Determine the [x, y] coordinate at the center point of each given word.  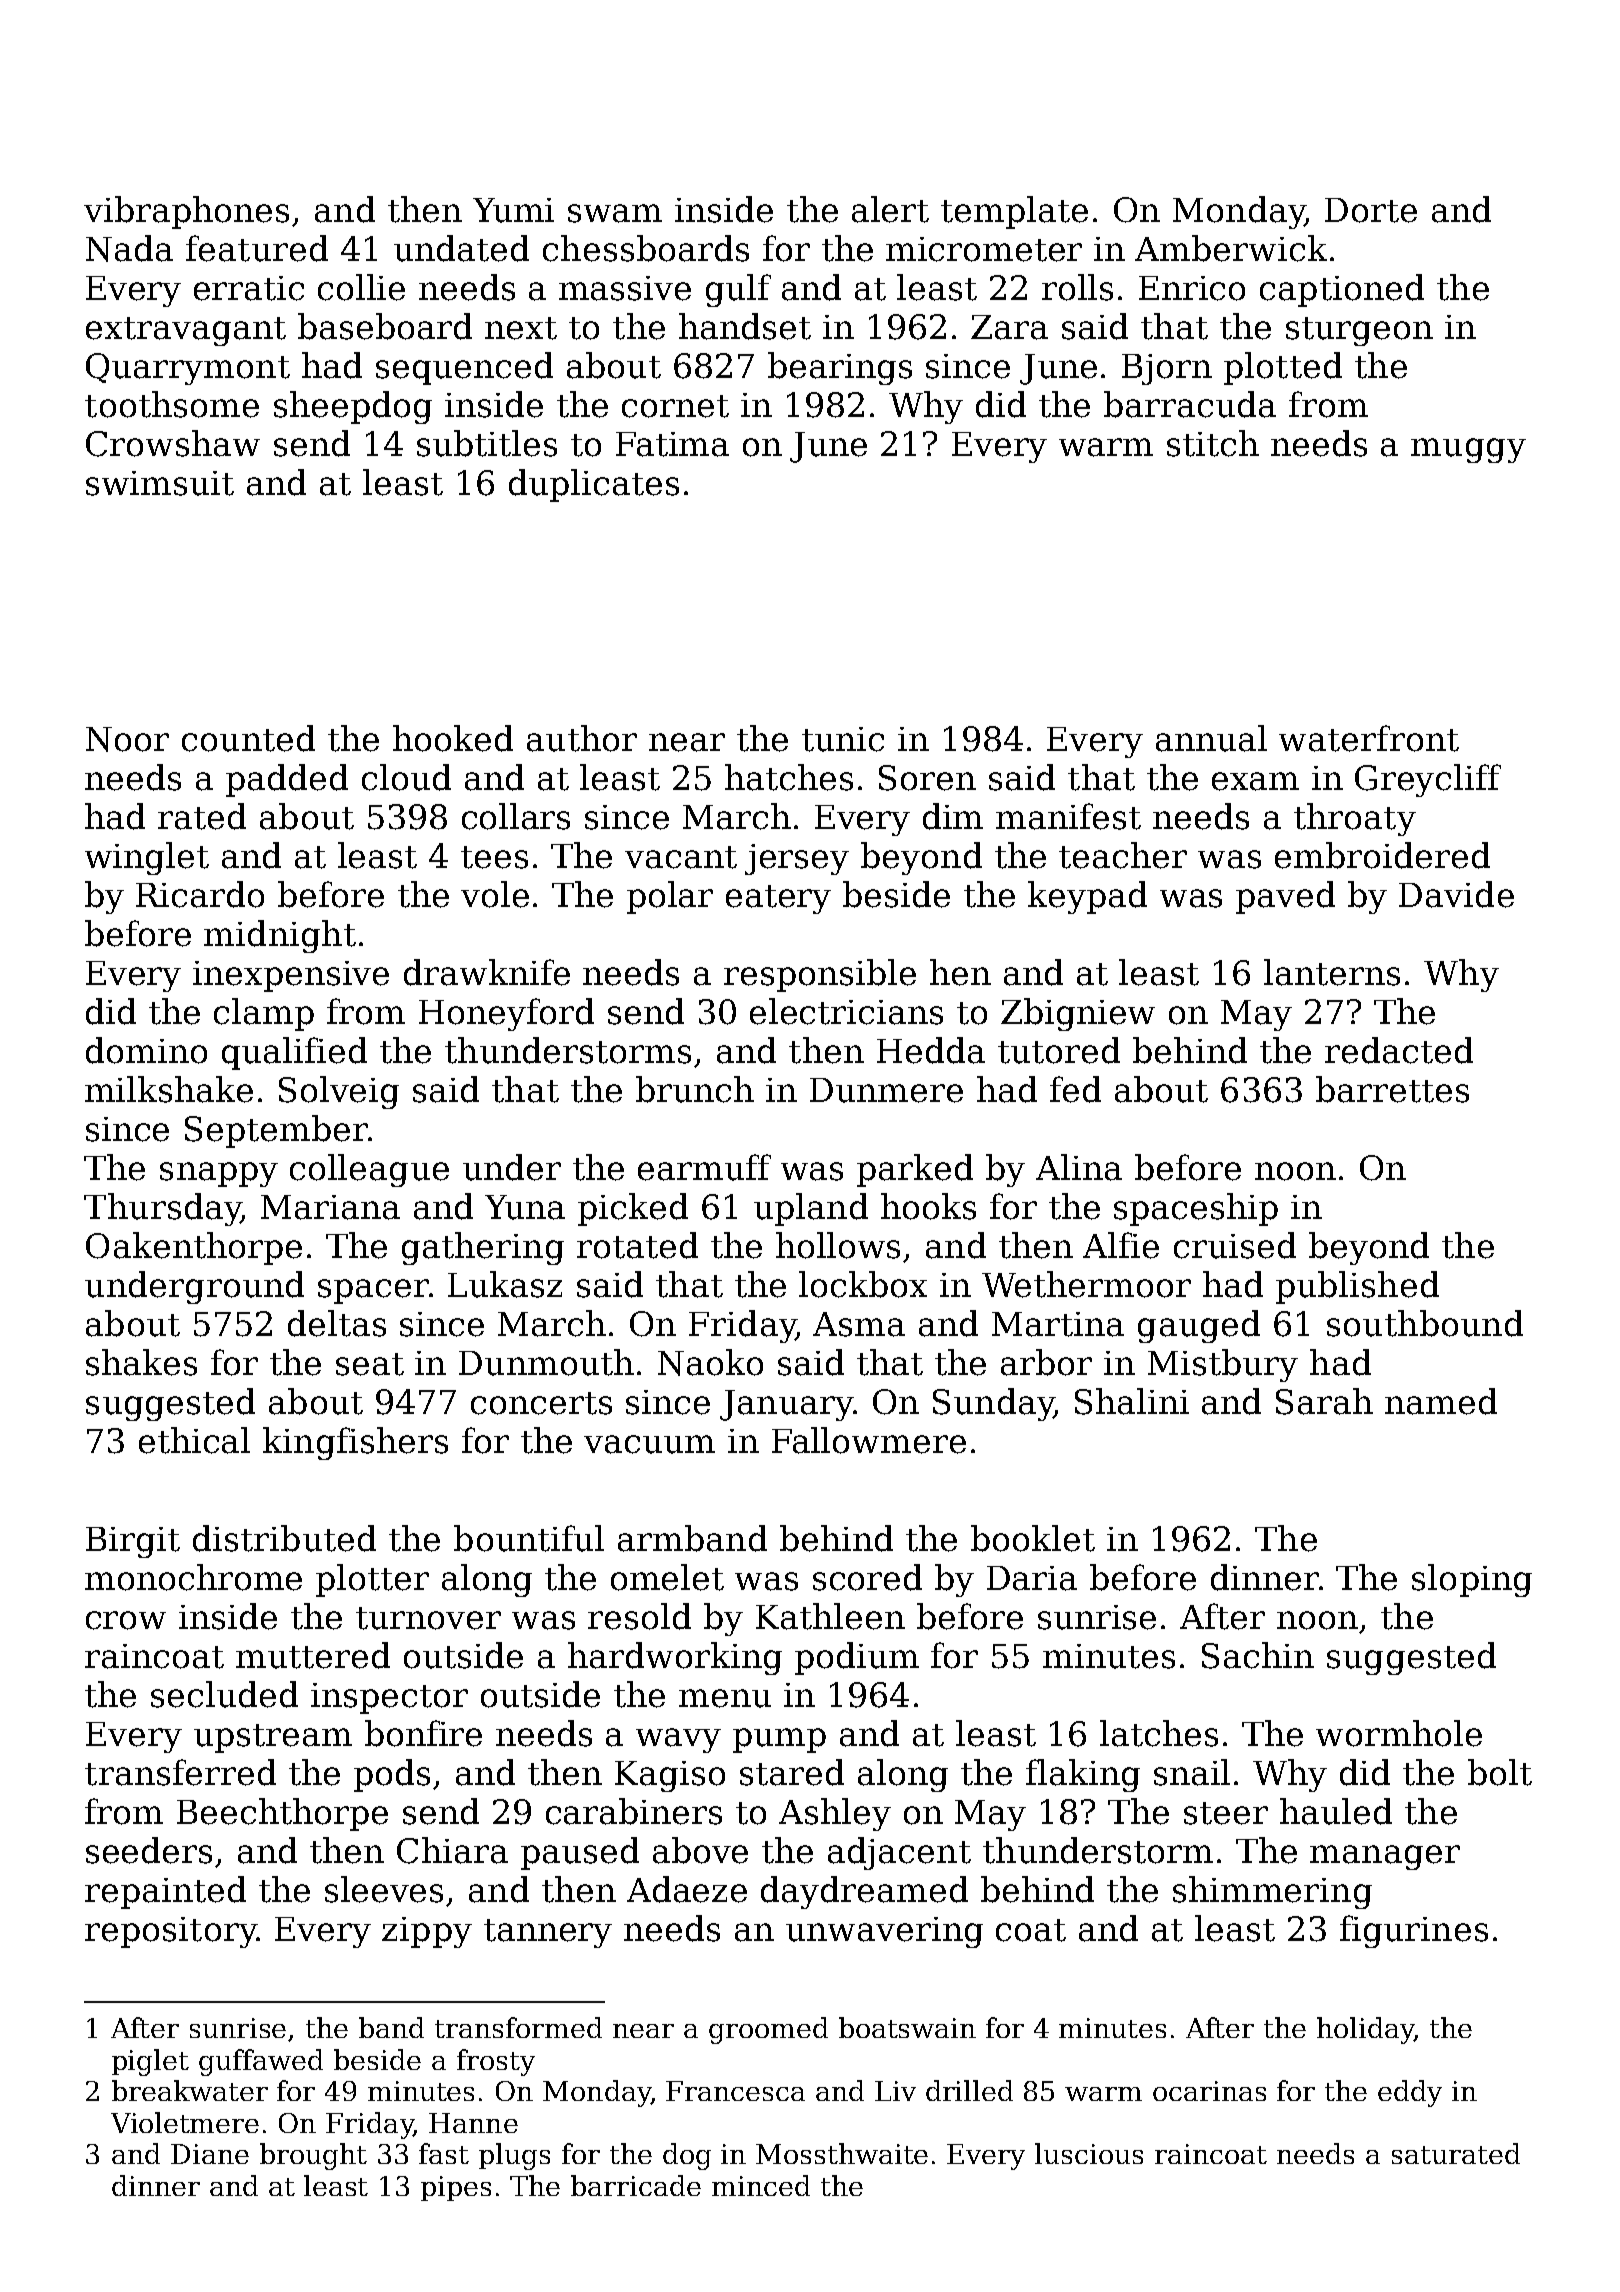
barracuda [1190, 404]
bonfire [423, 1733]
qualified [294, 1053]
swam [615, 213]
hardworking [675, 1658]
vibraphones [186, 212]
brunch [695, 1089]
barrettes [1392, 1089]
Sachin [1258, 1655]
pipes [456, 2188]
